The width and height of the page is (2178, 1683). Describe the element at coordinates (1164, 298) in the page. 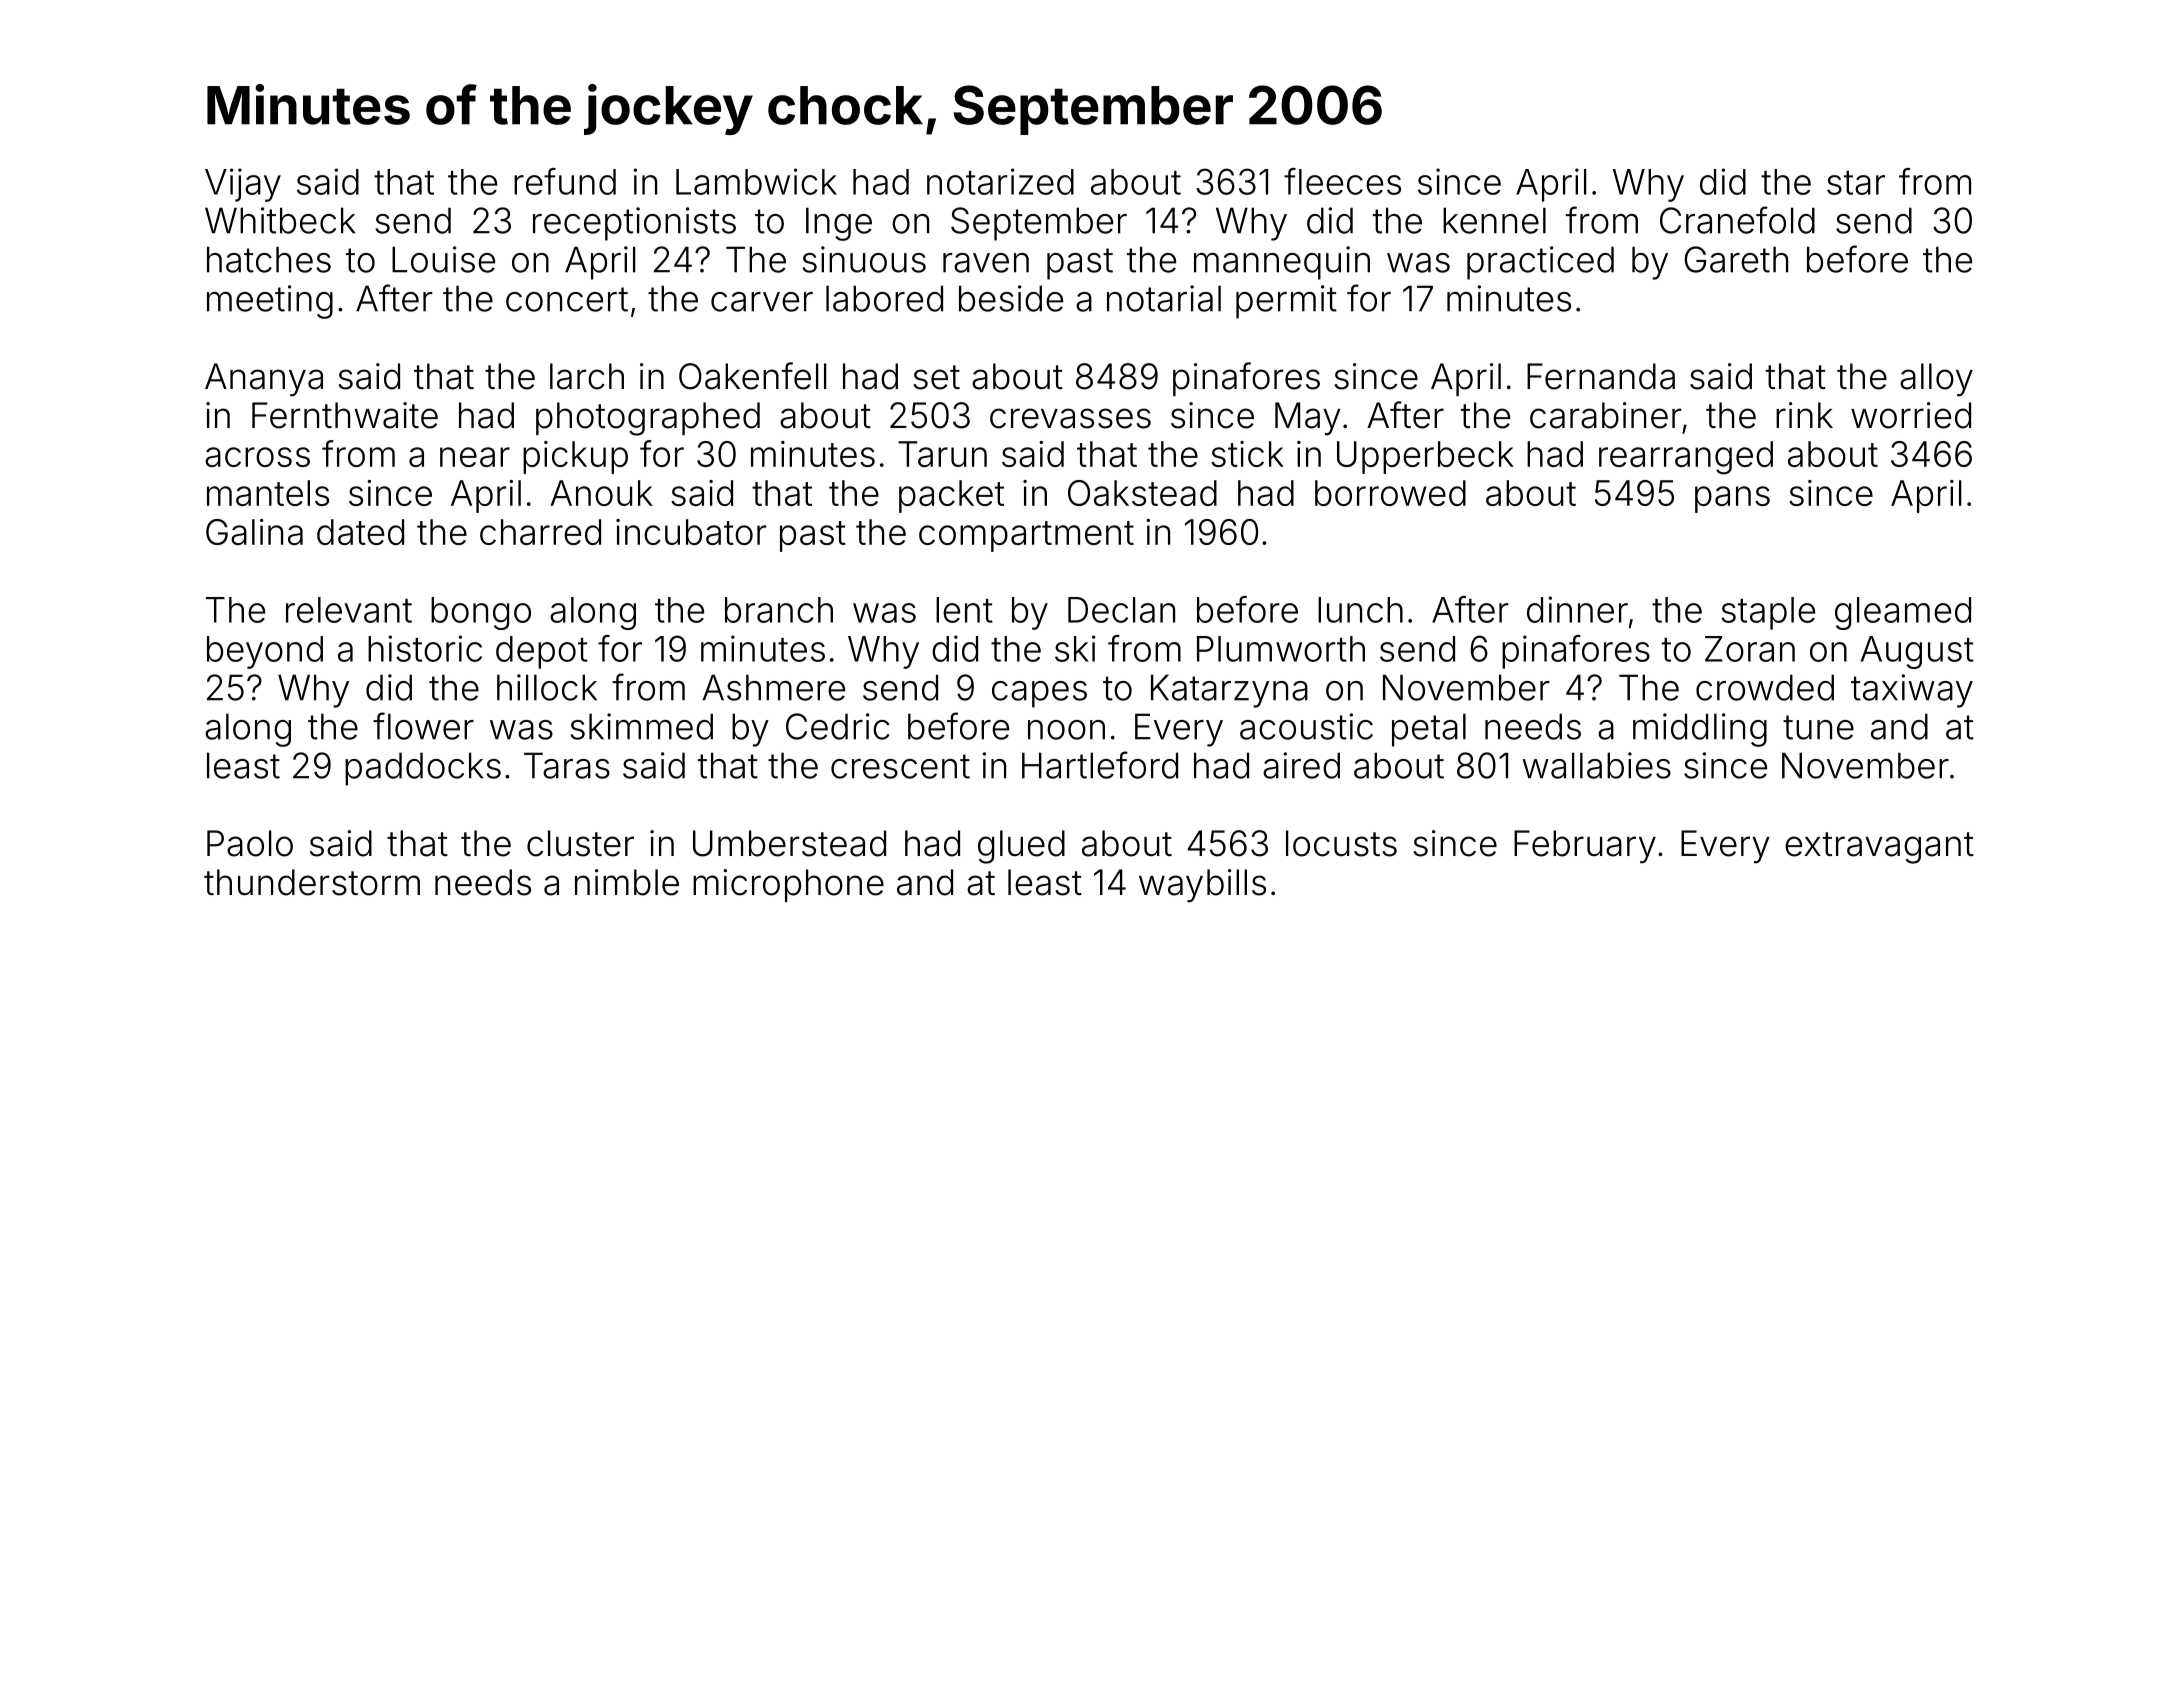

I see `notarial` at that location.
